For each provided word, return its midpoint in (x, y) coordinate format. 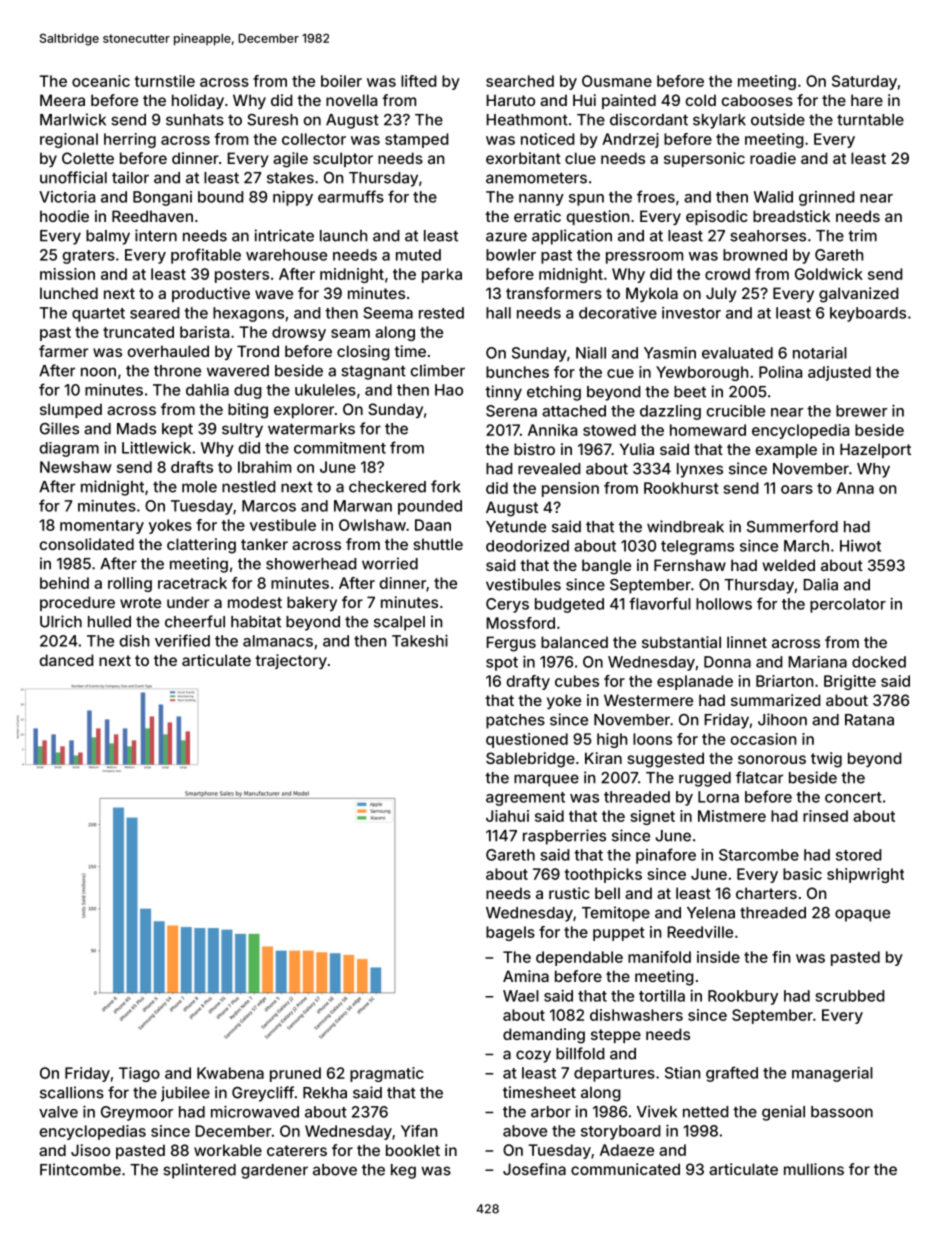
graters (88, 257)
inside (718, 957)
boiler (341, 81)
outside (778, 119)
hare (867, 100)
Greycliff (263, 1094)
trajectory (291, 661)
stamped (417, 140)
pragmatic (387, 1074)
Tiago (139, 1074)
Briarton (784, 681)
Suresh (272, 120)
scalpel (399, 623)
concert (853, 797)
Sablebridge (530, 760)
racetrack (192, 583)
